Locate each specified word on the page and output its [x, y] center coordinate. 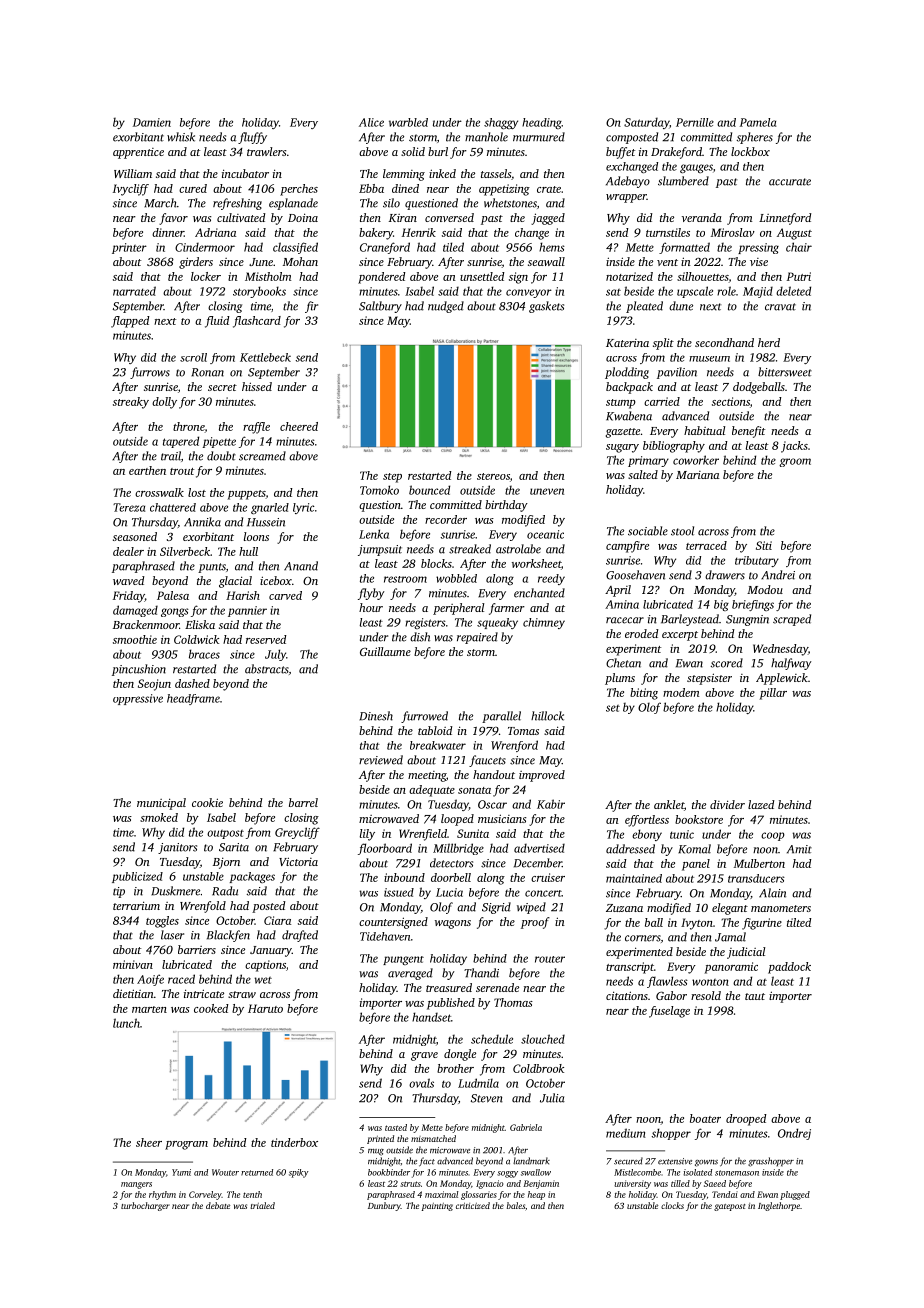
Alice [371, 122]
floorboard [385, 849]
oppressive [138, 699]
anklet [669, 804]
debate [218, 1205]
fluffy [252, 138]
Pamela [758, 122]
